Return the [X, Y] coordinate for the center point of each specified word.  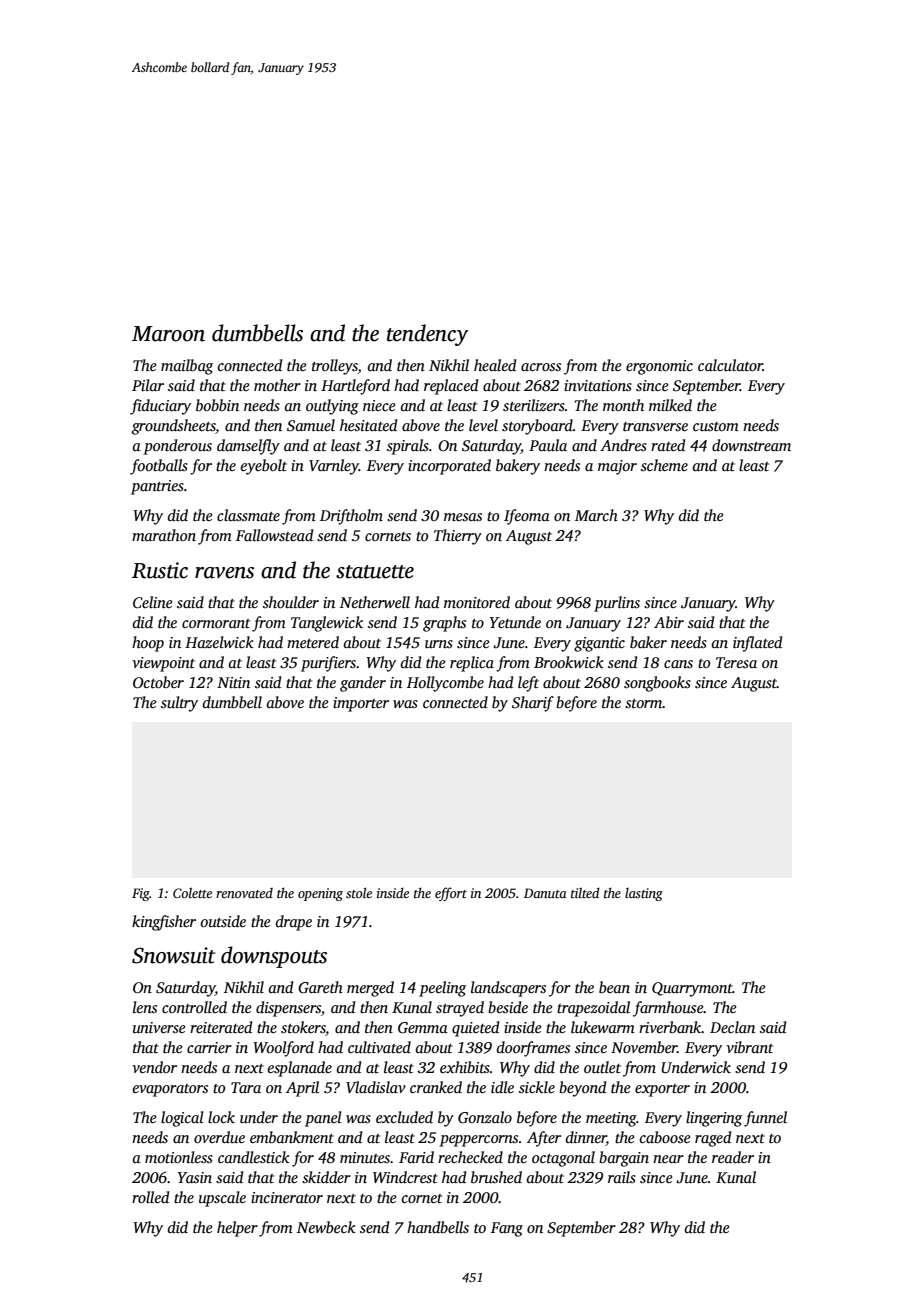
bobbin [217, 405]
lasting [644, 894]
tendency [427, 335]
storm [644, 703]
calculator [730, 365]
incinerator [287, 1197]
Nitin [233, 682]
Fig [141, 894]
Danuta [545, 893]
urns [439, 644]
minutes [365, 1157]
